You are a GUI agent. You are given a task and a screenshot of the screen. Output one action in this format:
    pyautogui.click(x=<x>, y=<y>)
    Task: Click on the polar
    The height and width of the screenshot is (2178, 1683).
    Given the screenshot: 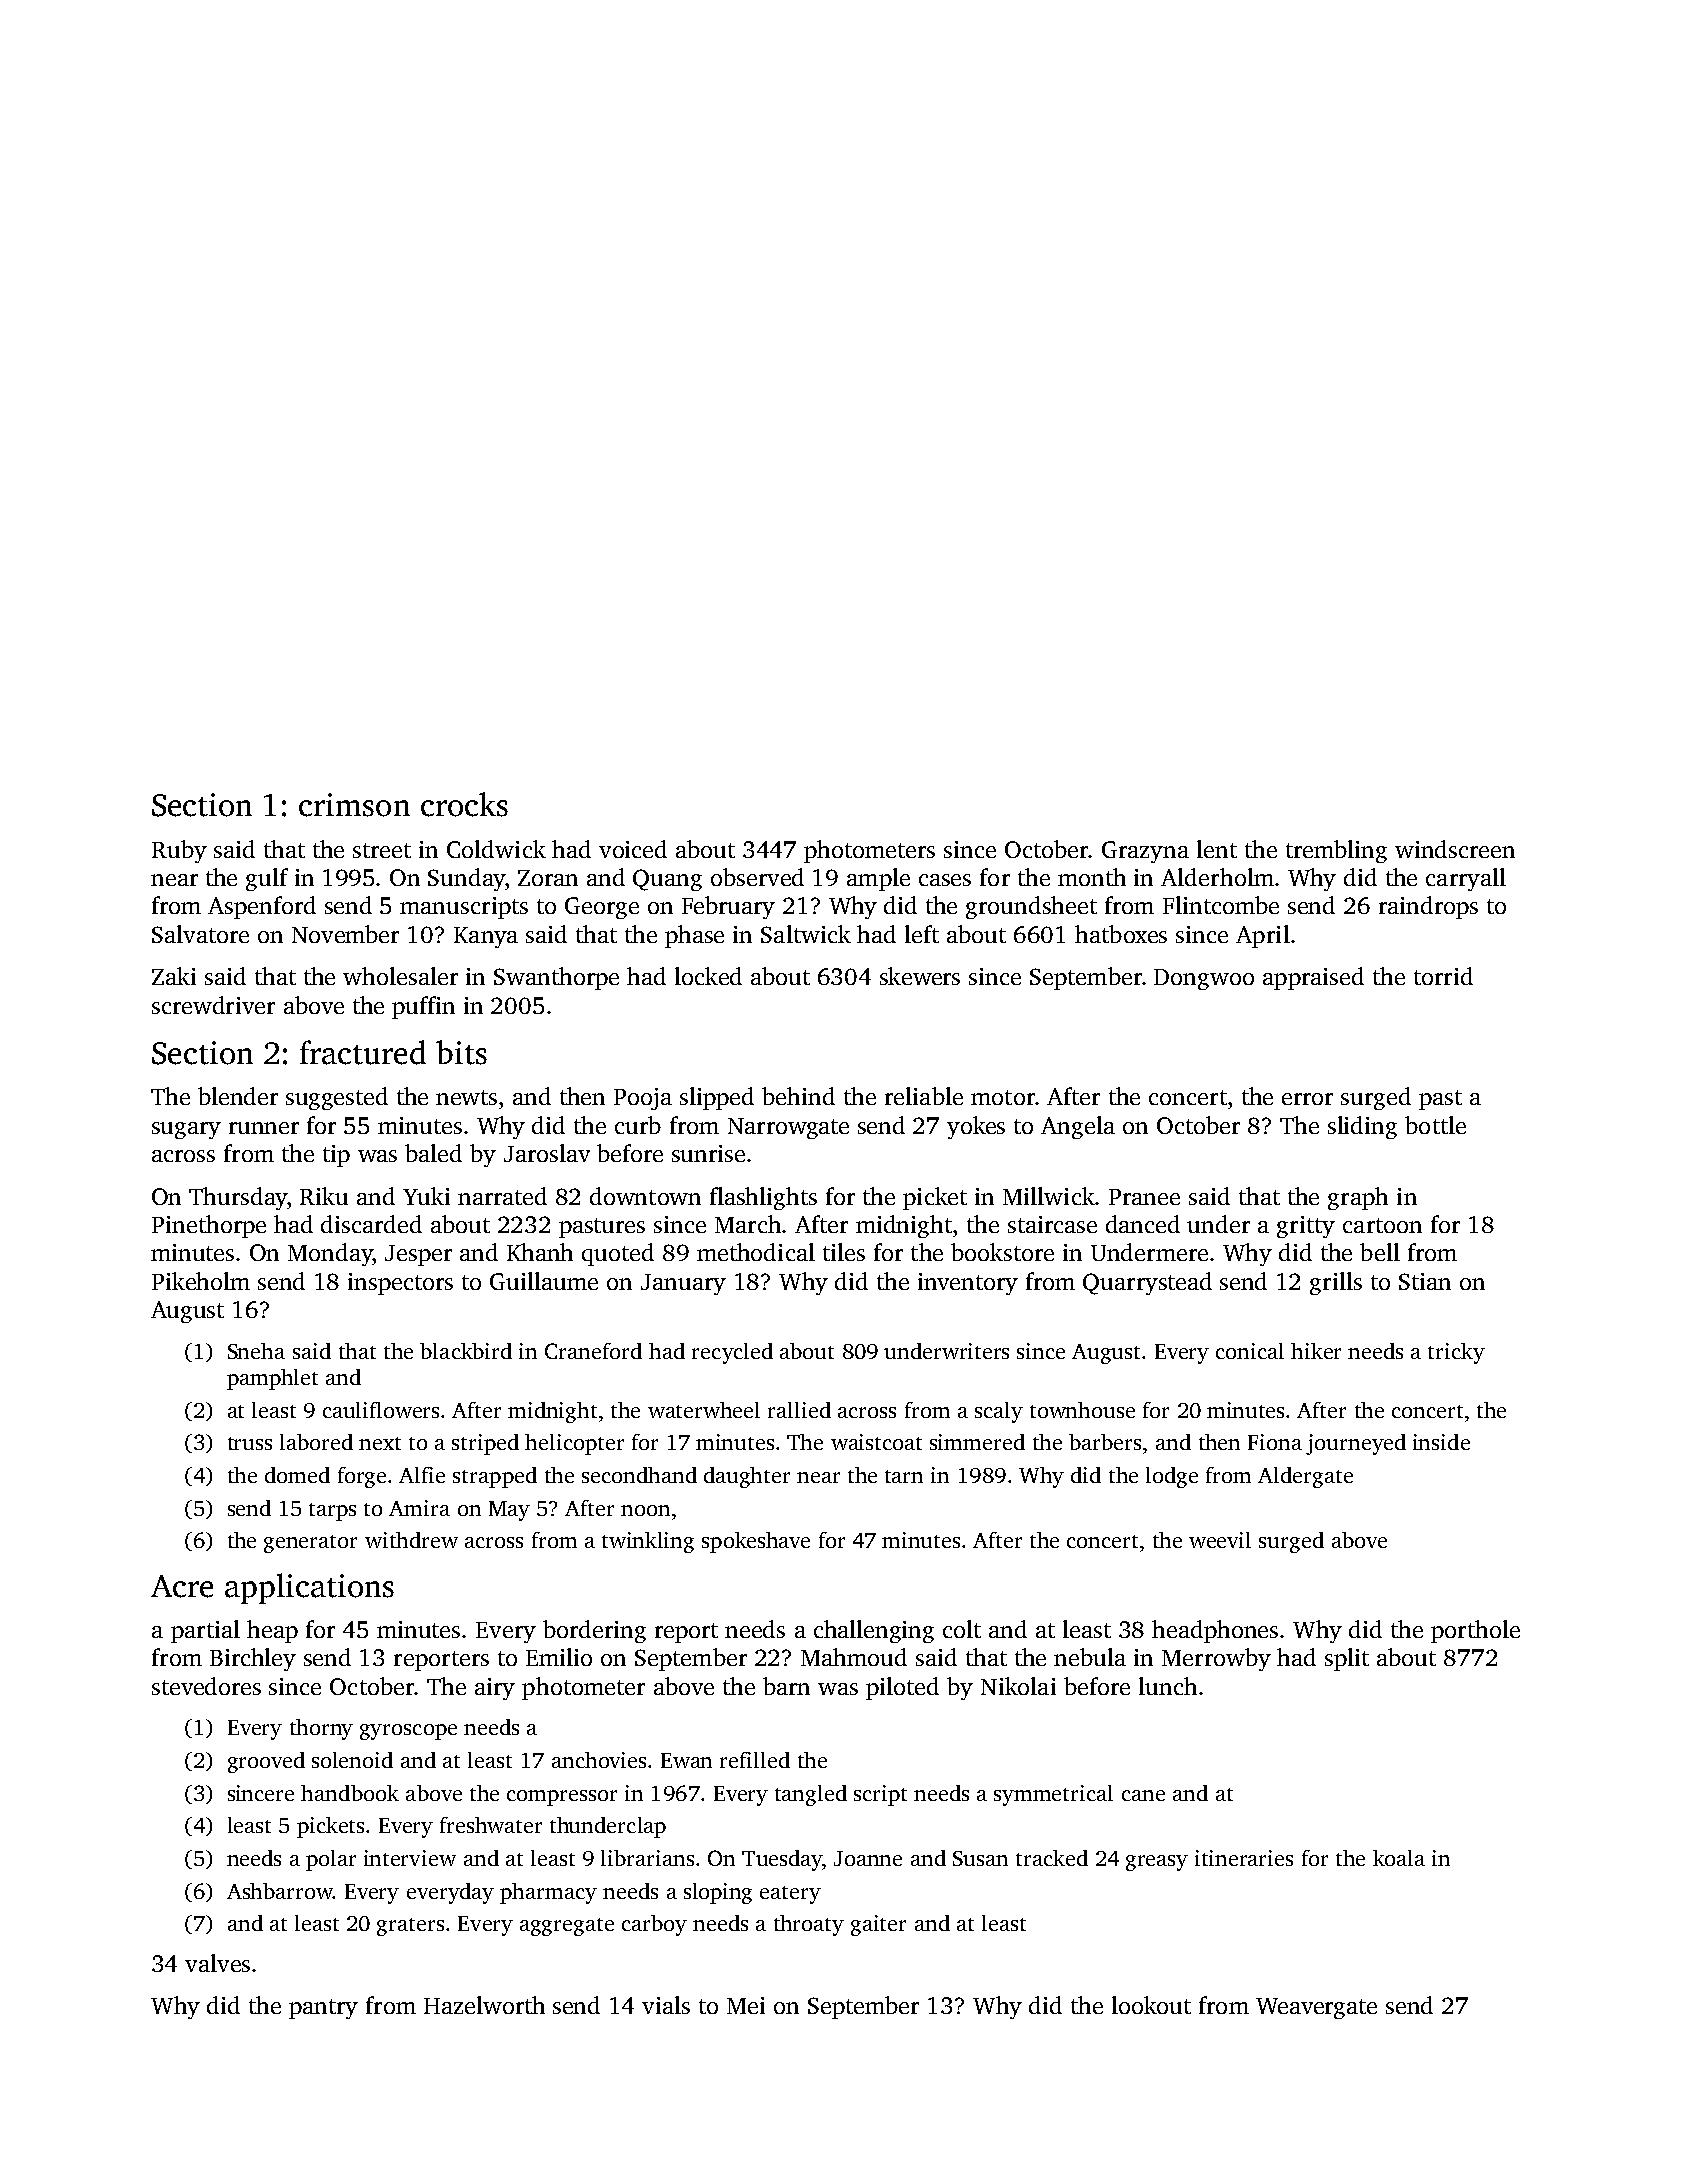 What is the action you would take?
    pyautogui.click(x=331, y=1860)
